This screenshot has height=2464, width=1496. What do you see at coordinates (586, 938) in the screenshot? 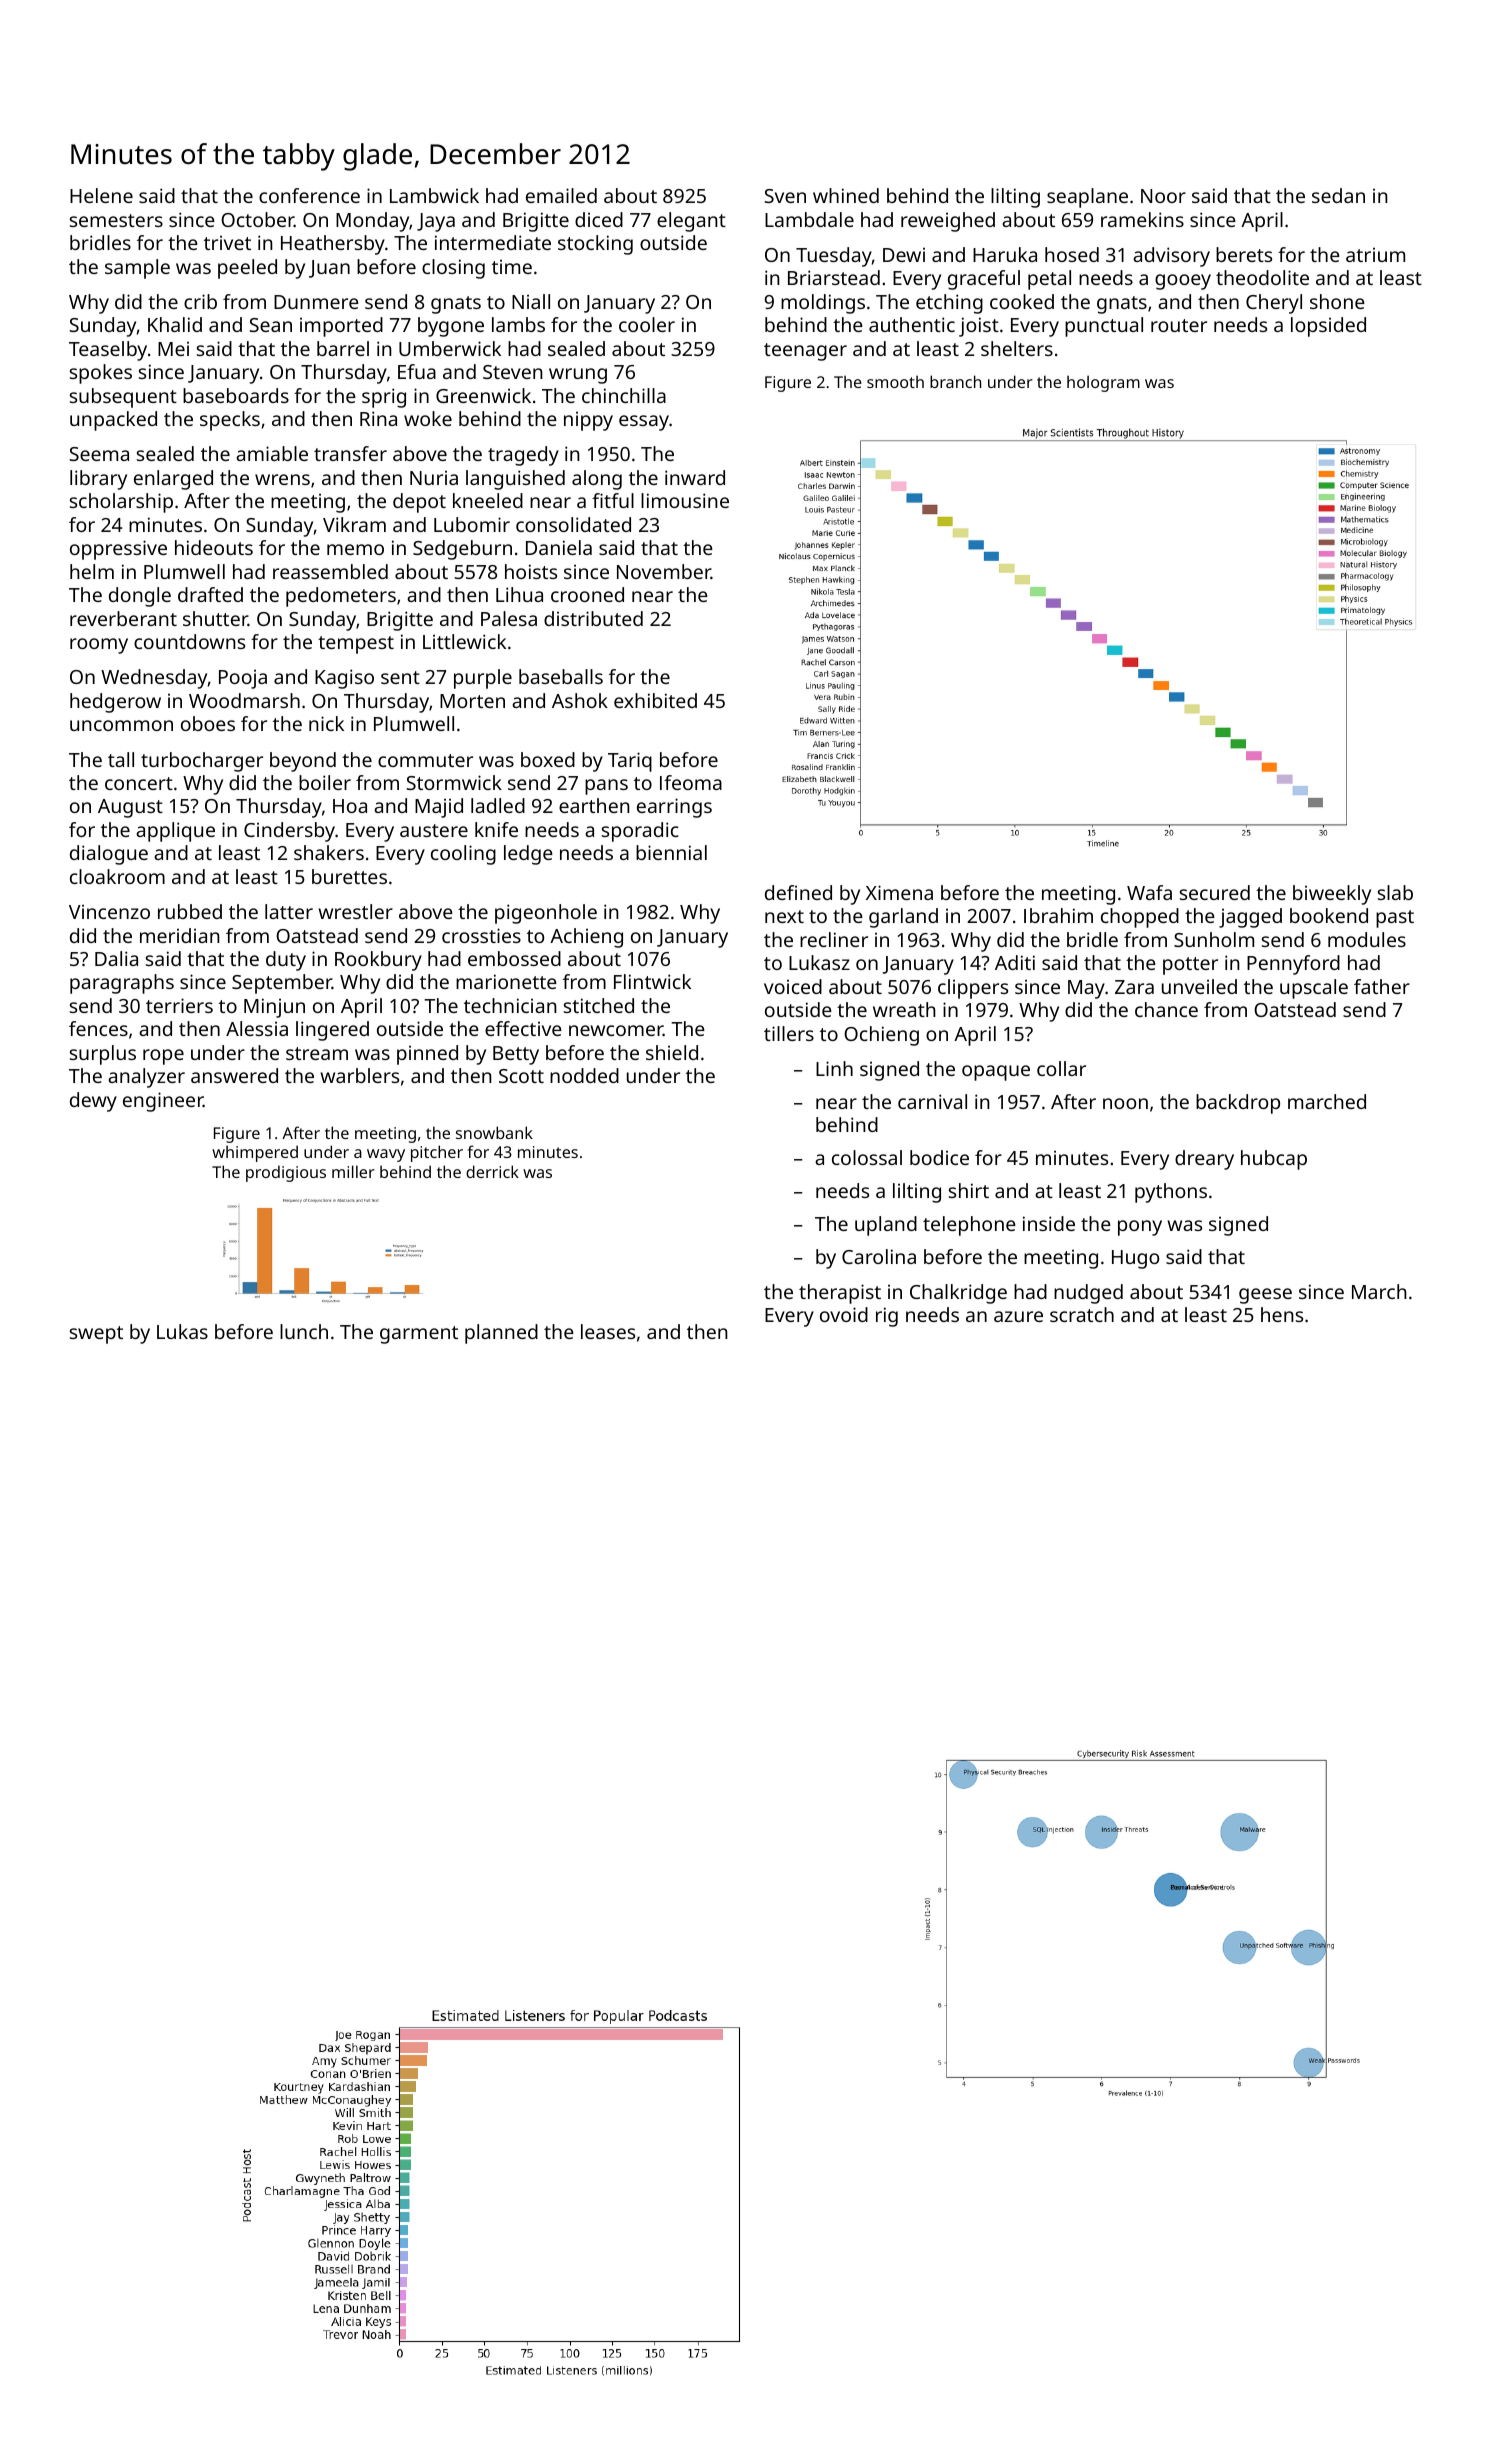
I see `Achieng` at bounding box center [586, 938].
